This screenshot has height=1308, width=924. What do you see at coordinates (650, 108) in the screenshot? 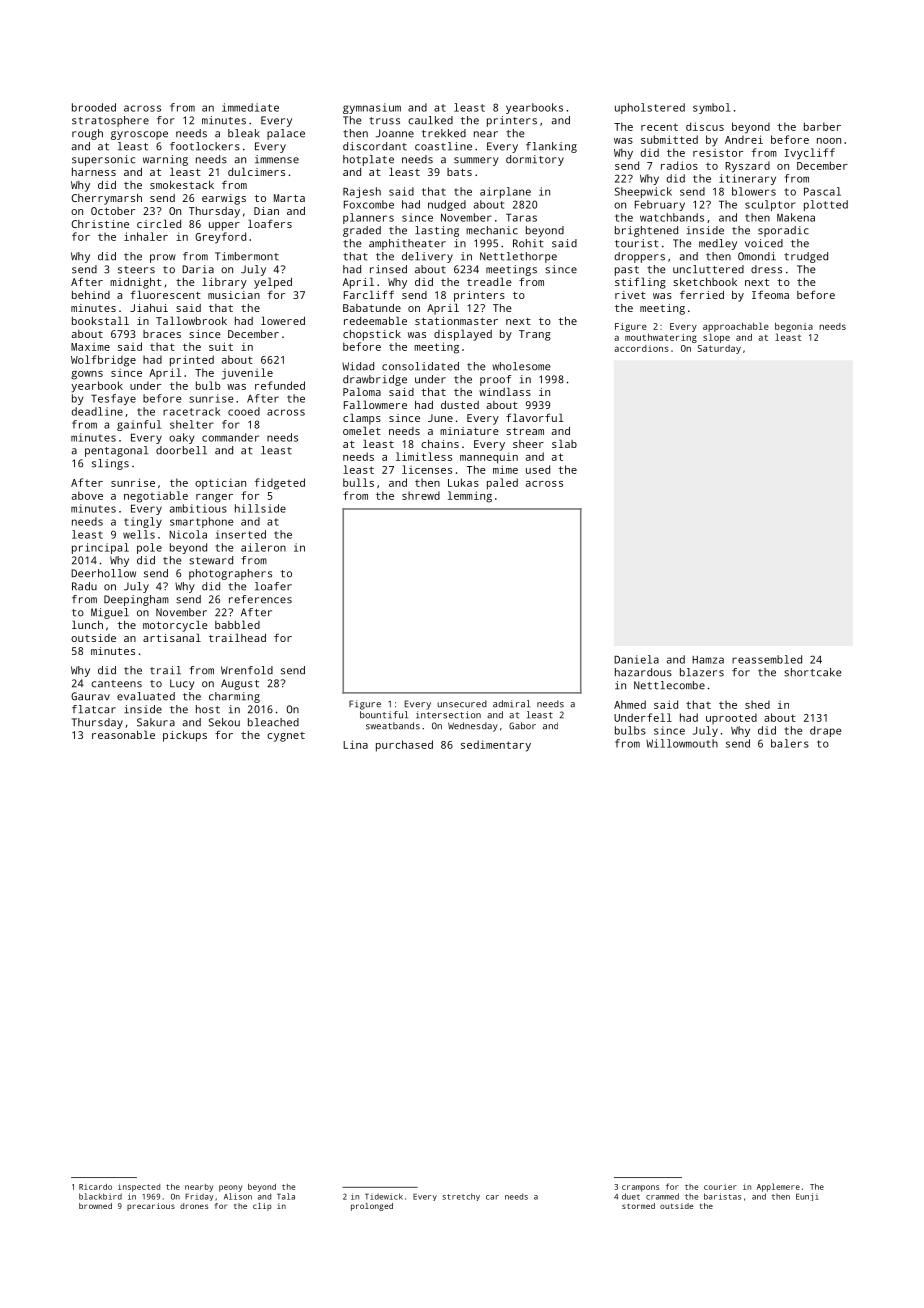
I see `upholstered` at bounding box center [650, 108].
